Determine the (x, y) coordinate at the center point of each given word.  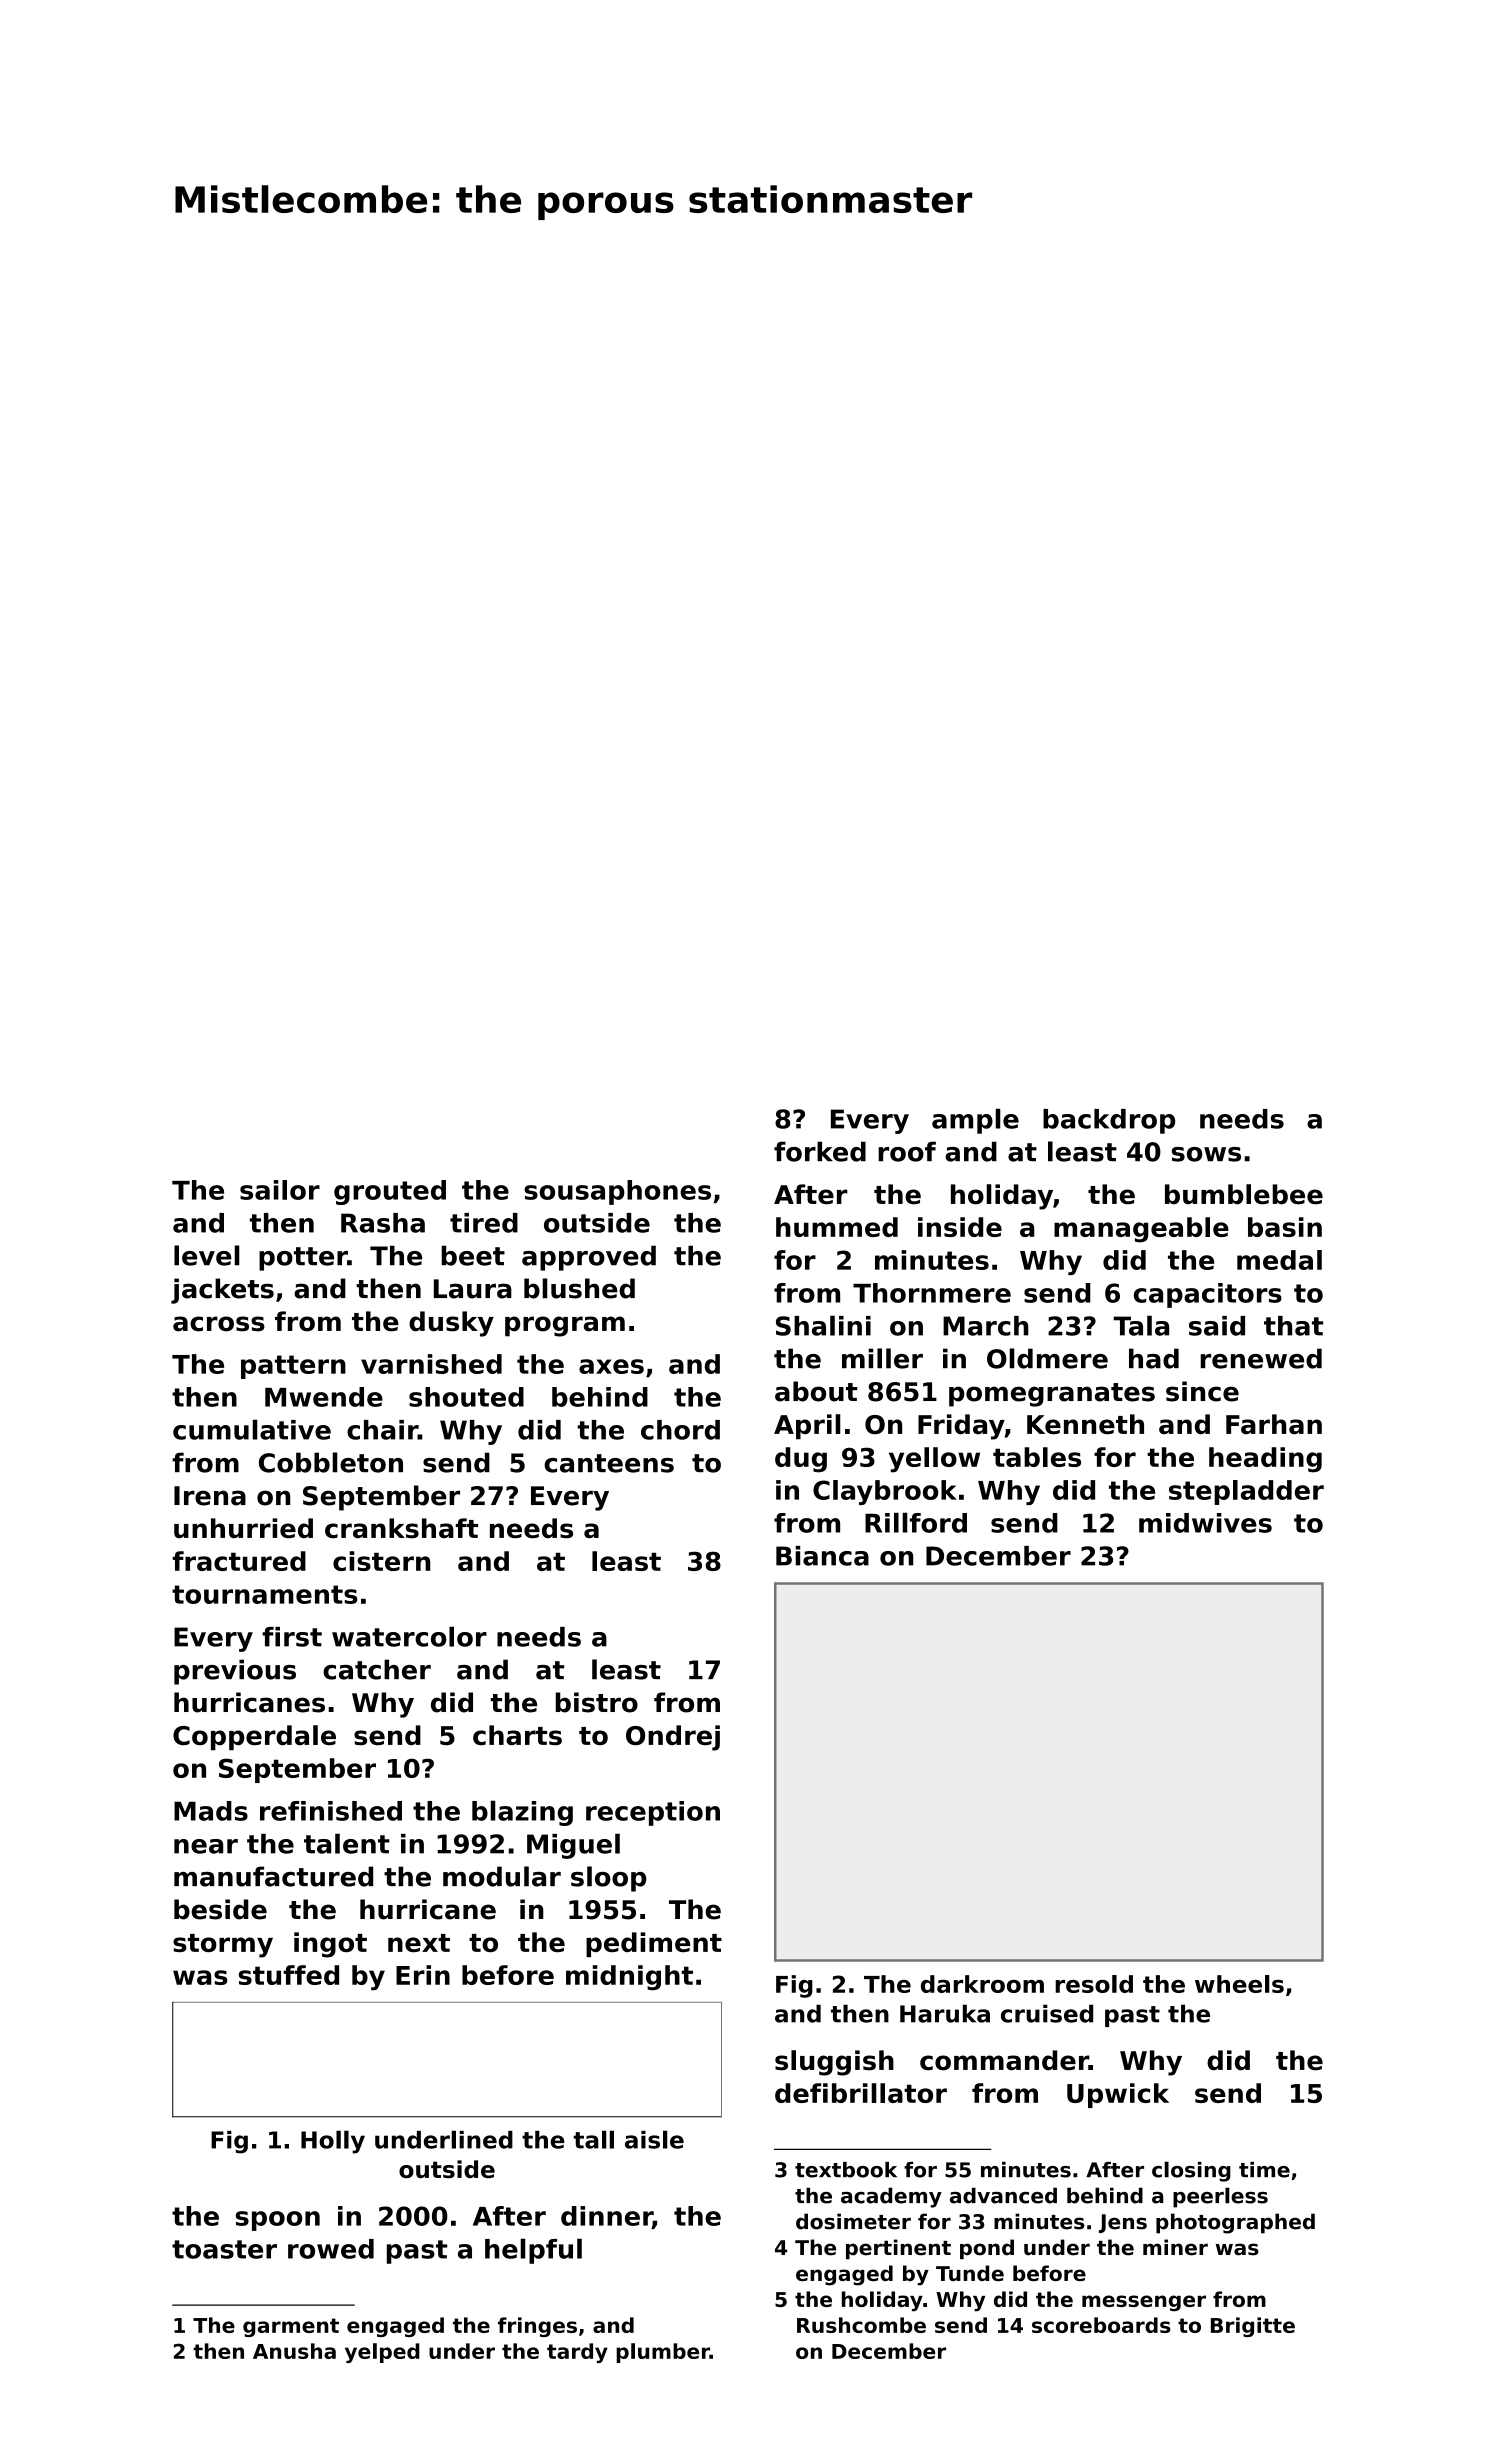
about (816, 1391)
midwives (1205, 1523)
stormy (223, 1946)
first (292, 1637)
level (207, 1255)
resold (1094, 1984)
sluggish (834, 2063)
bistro (597, 1702)
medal (1279, 1260)
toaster (224, 2249)
